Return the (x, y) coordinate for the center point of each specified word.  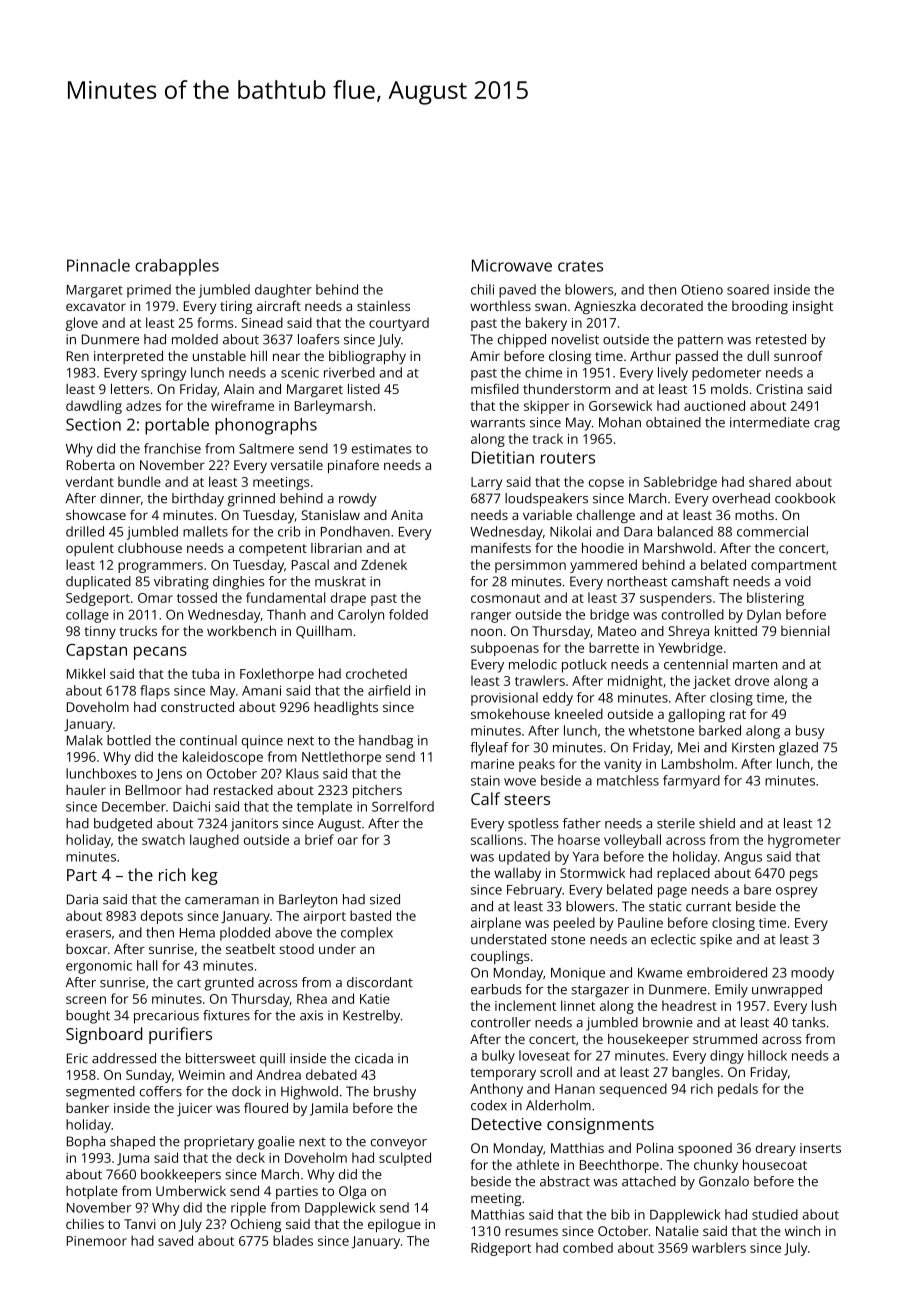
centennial (696, 664)
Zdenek (384, 564)
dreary (776, 1149)
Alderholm (558, 1105)
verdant (90, 481)
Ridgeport (501, 1249)
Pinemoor (97, 1241)
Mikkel (86, 673)
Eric (77, 1058)
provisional (504, 699)
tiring (236, 307)
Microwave (512, 265)
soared (748, 289)
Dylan (764, 616)
